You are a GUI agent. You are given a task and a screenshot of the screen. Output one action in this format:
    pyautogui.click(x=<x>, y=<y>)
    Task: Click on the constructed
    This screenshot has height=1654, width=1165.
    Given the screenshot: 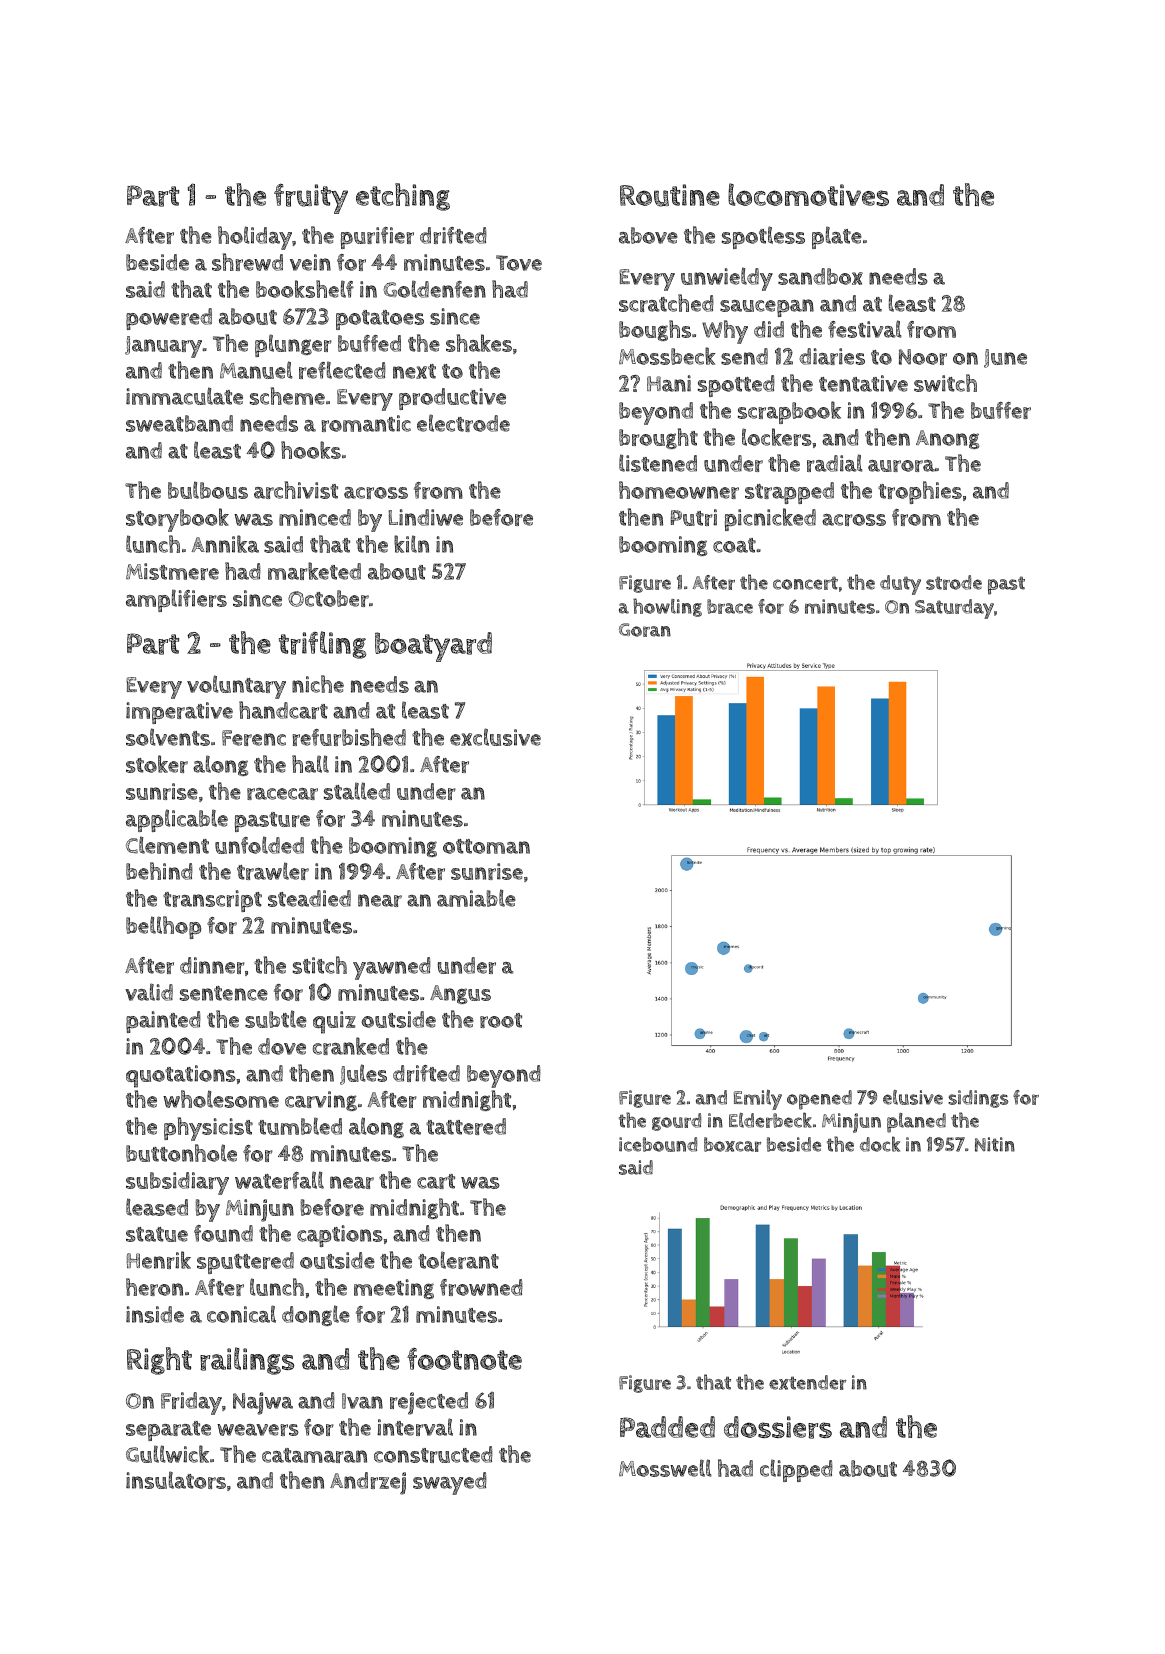 What is the action you would take?
    pyautogui.click(x=433, y=1454)
